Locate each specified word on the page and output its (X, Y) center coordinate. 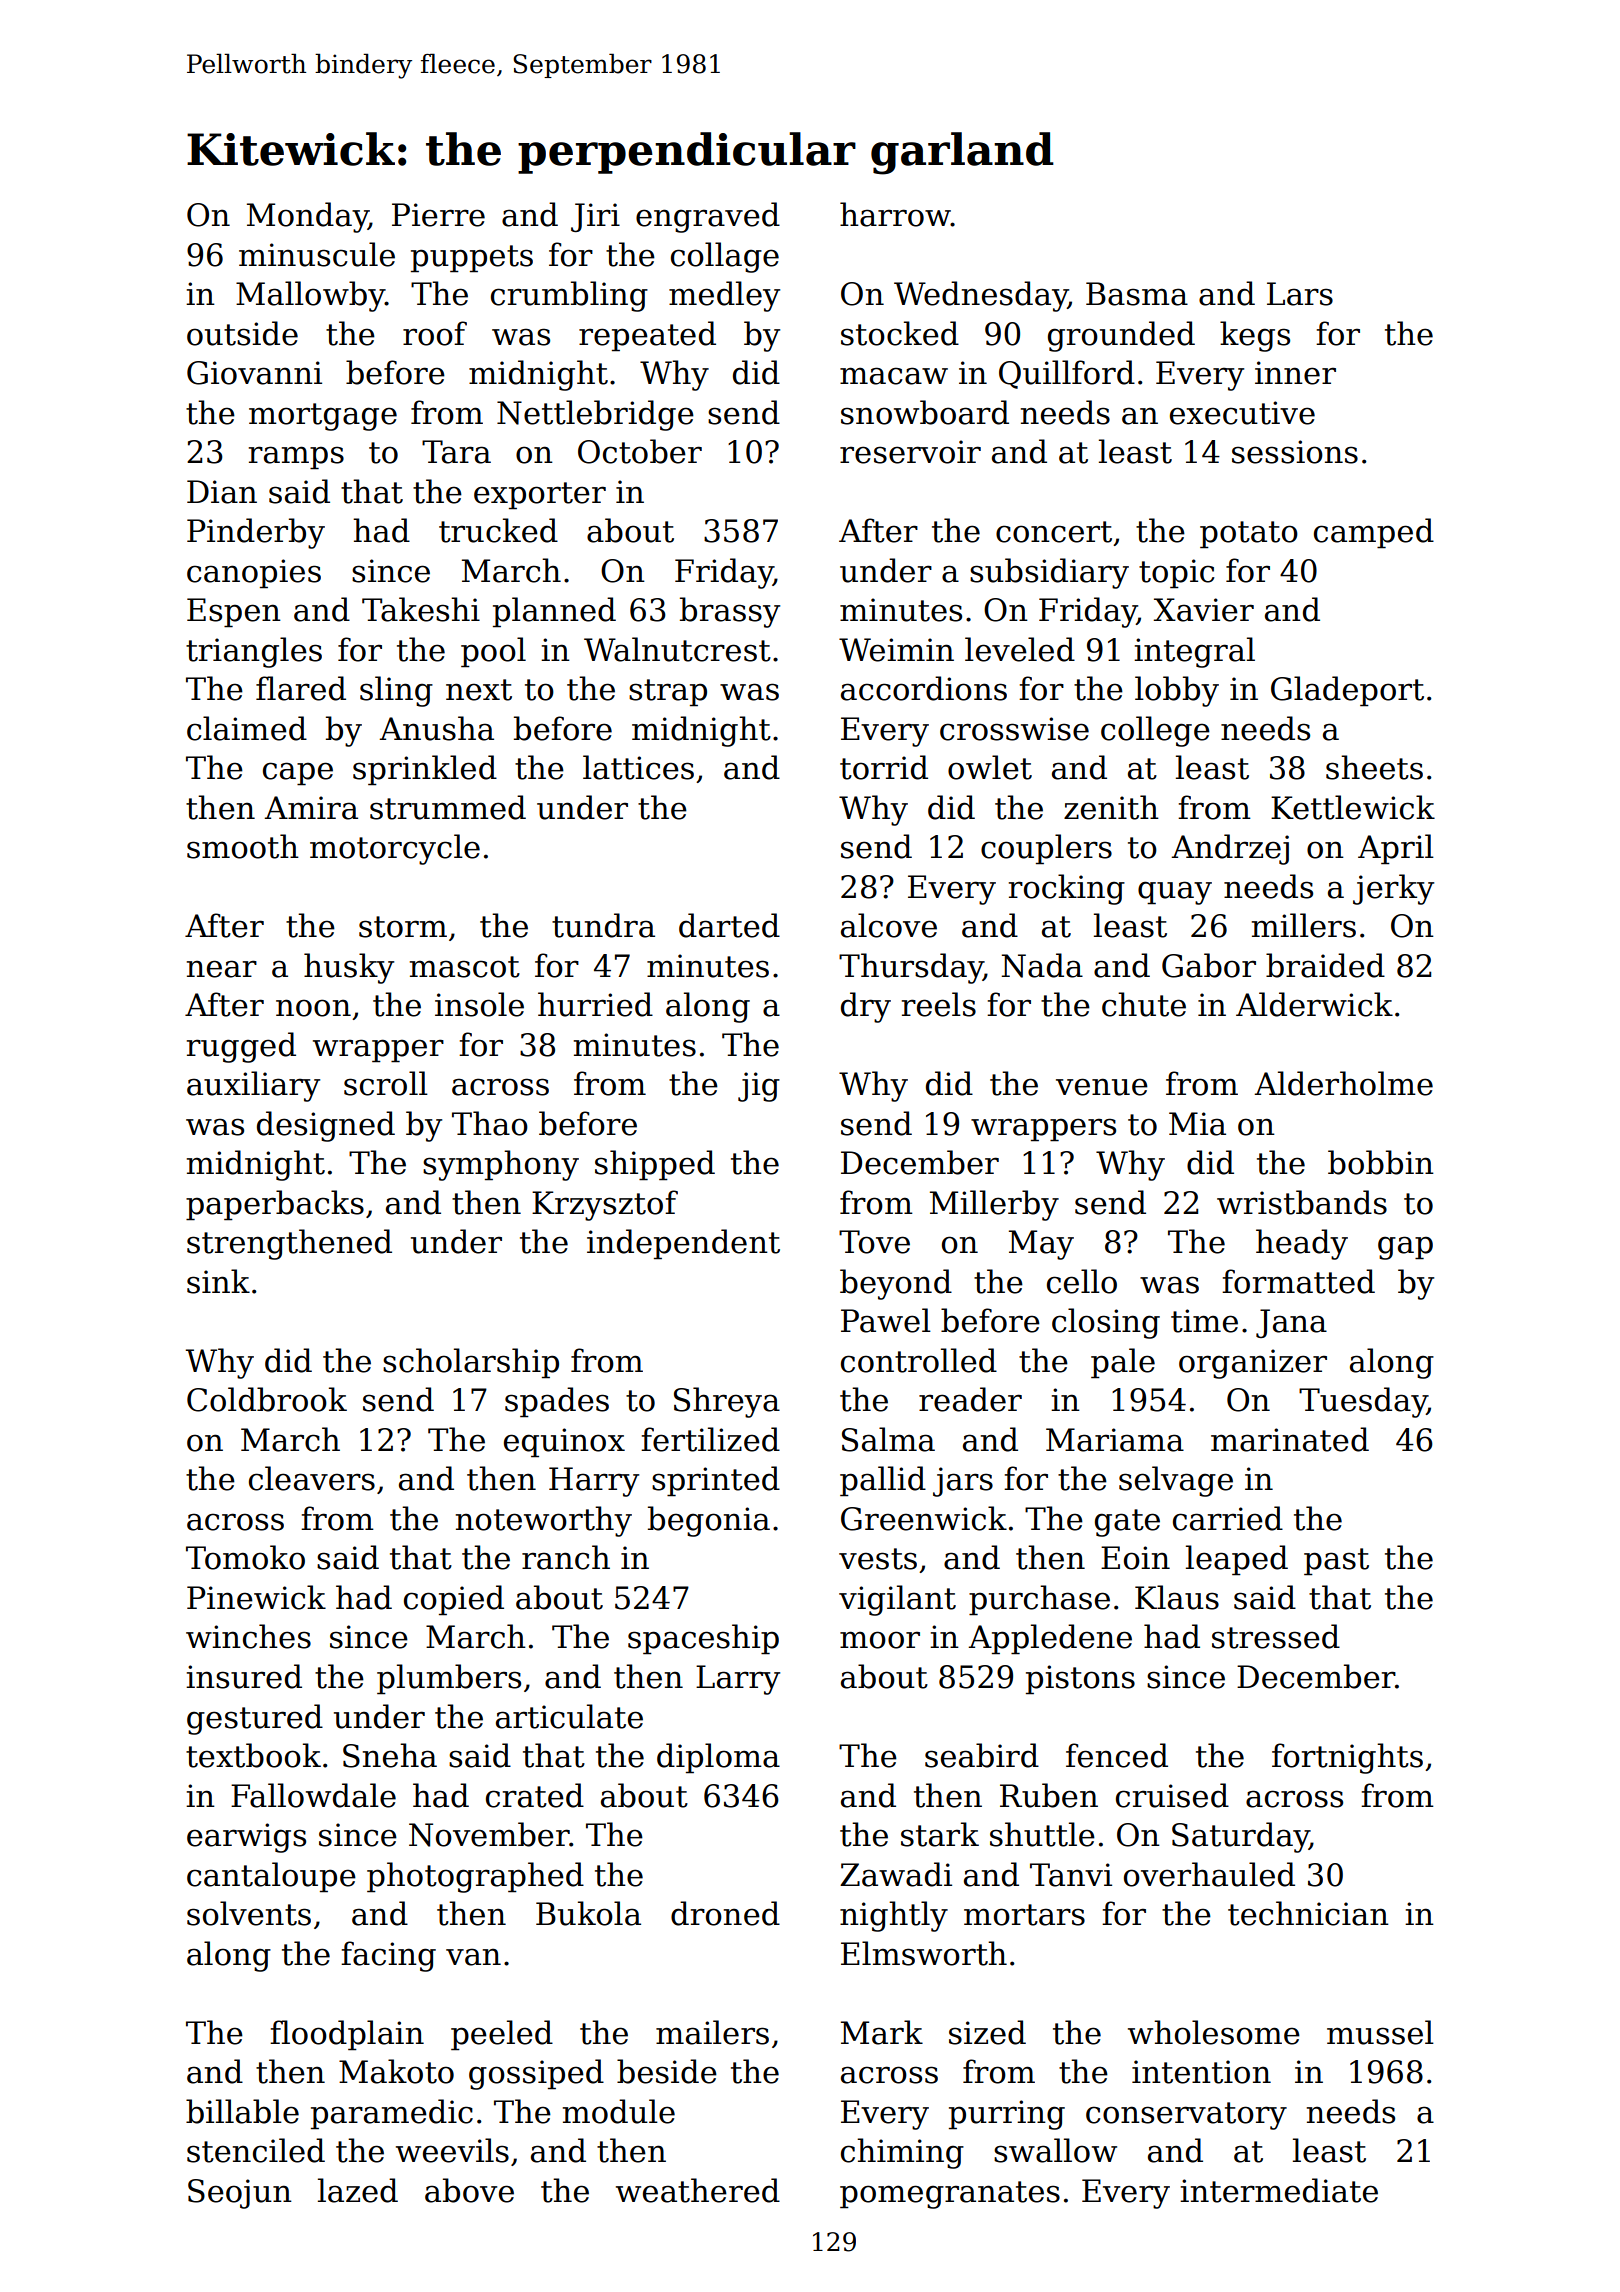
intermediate (1279, 2190)
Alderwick (1314, 1004)
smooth (243, 846)
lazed (358, 2190)
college (1155, 731)
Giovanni (254, 373)
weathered (698, 2190)
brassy (730, 612)
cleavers (312, 1478)
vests (878, 1559)
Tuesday (1363, 1402)
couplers (1046, 849)
